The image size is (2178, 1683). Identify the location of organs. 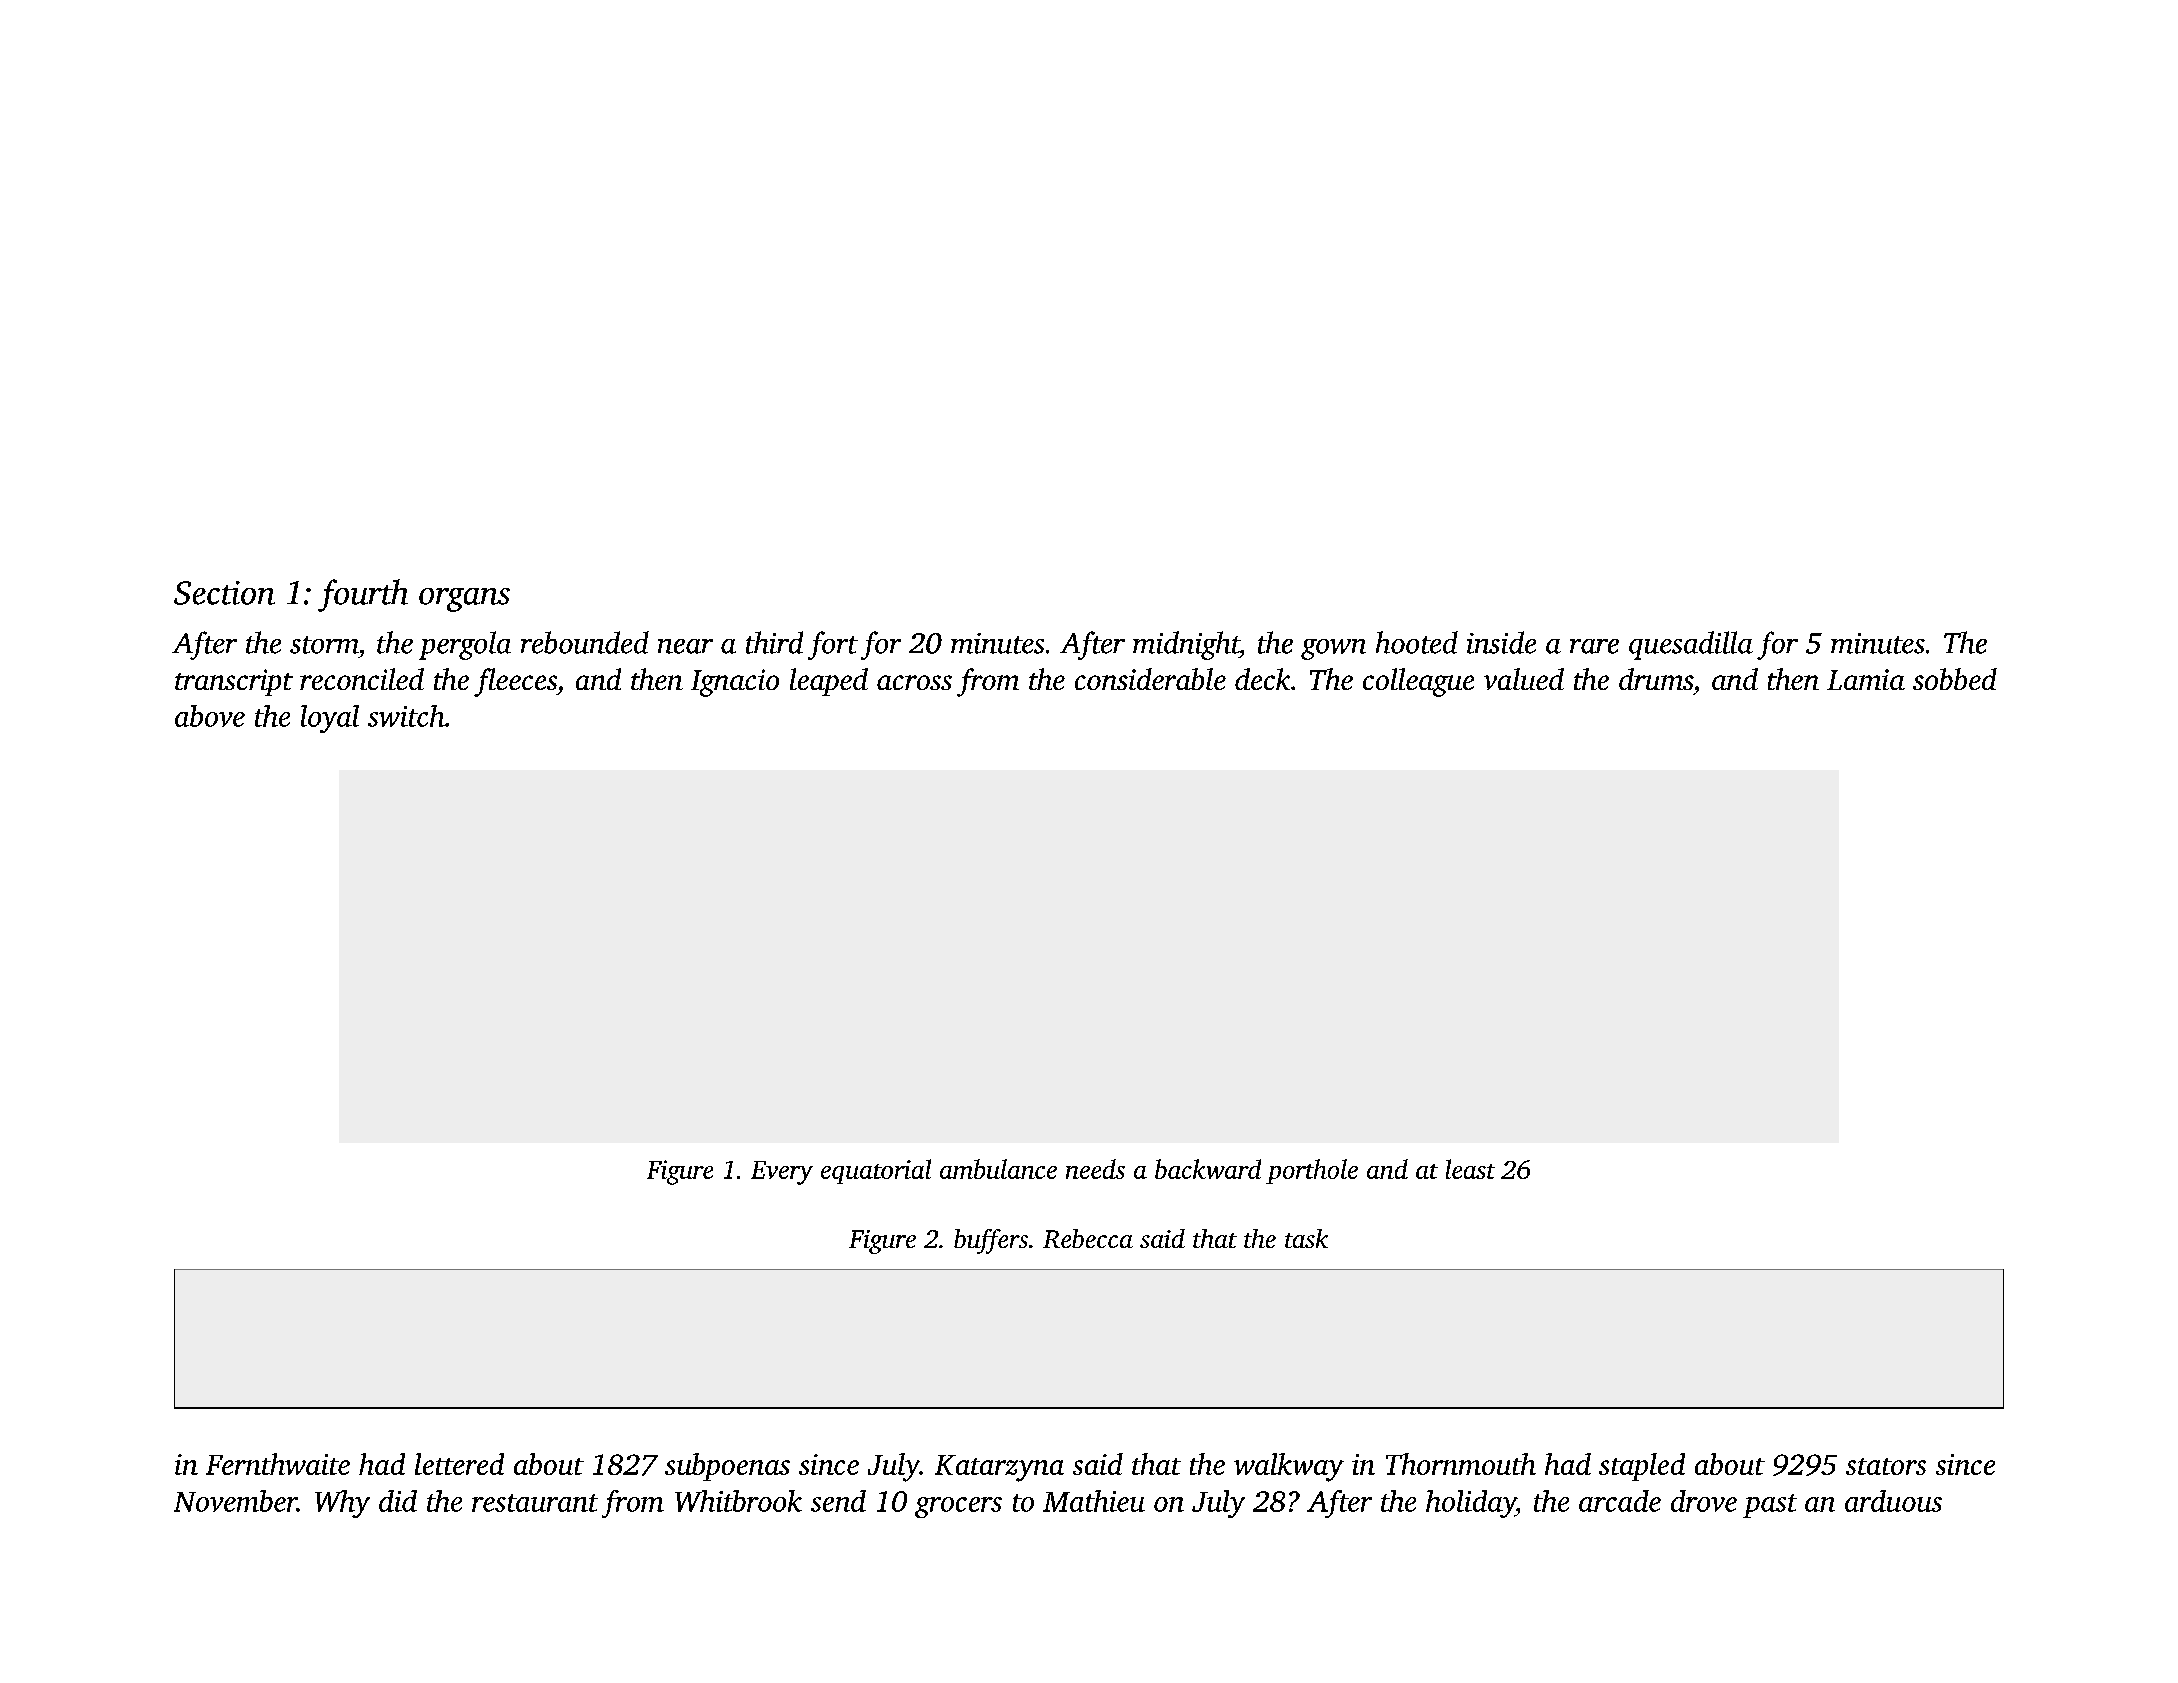
(464, 600).
